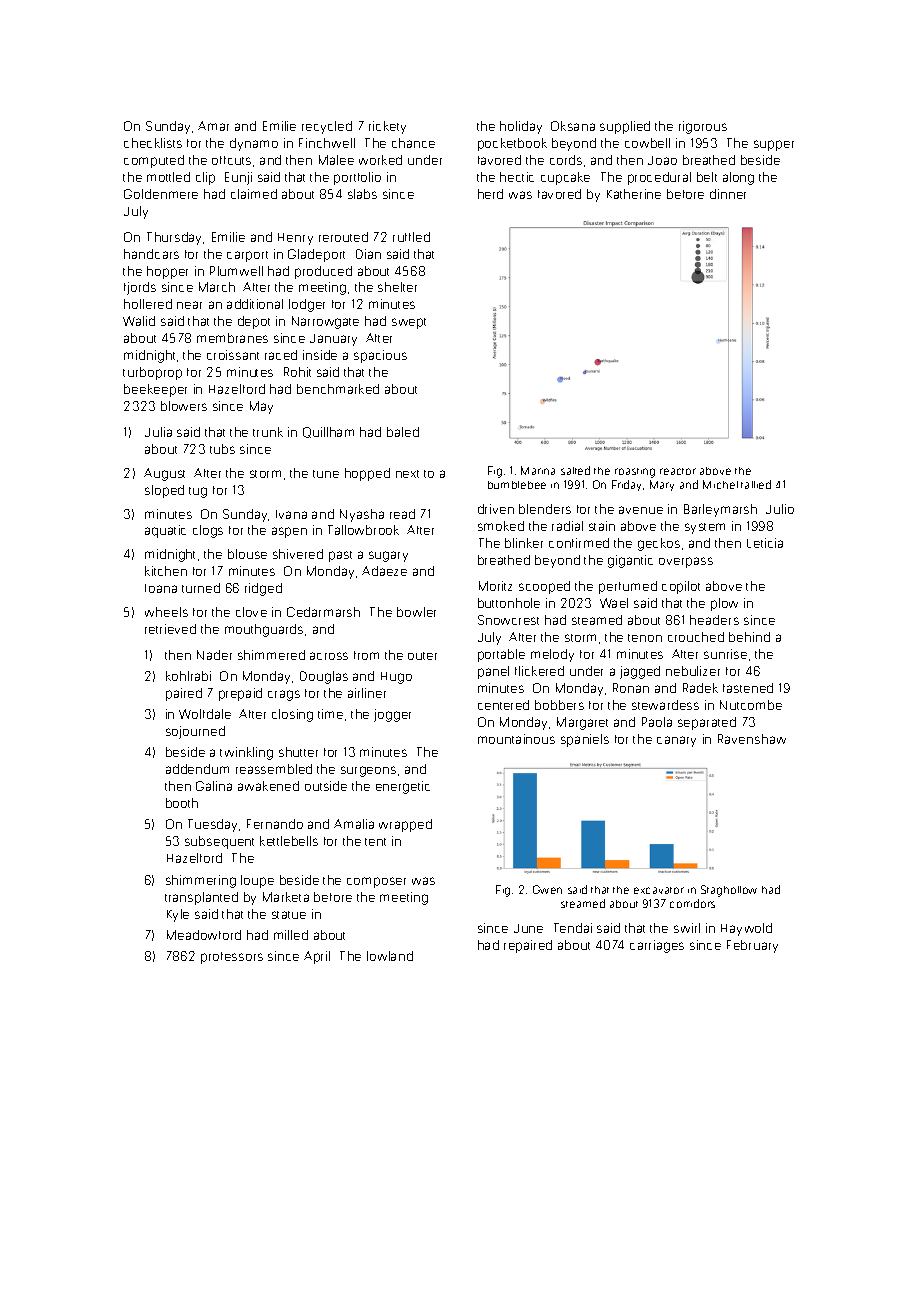 This screenshot has height=1308, width=924. I want to click on checklists, so click(153, 143).
